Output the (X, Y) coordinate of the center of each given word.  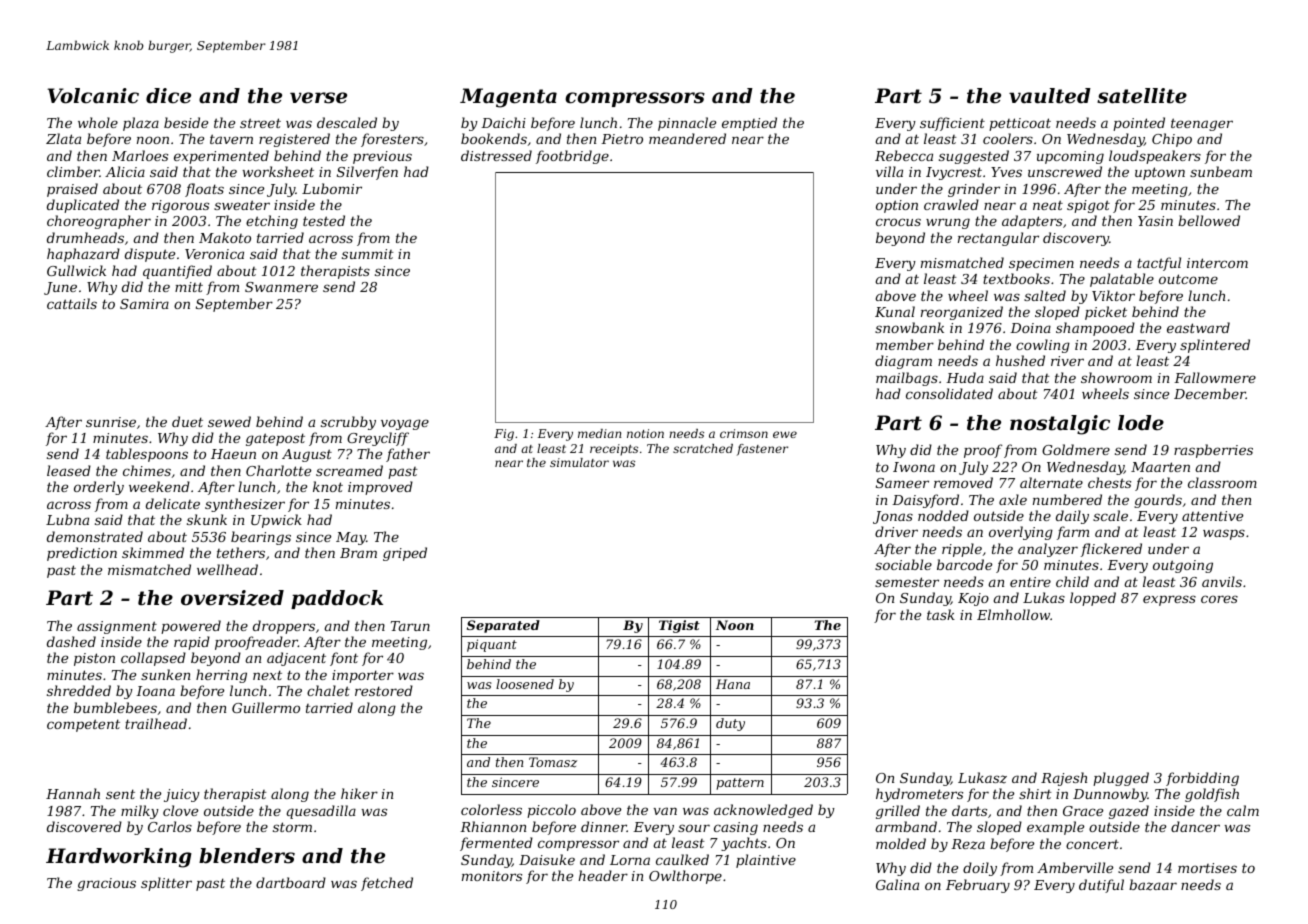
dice (168, 96)
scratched (703, 448)
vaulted (1050, 96)
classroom (1222, 482)
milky (140, 812)
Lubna (67, 519)
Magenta (508, 98)
